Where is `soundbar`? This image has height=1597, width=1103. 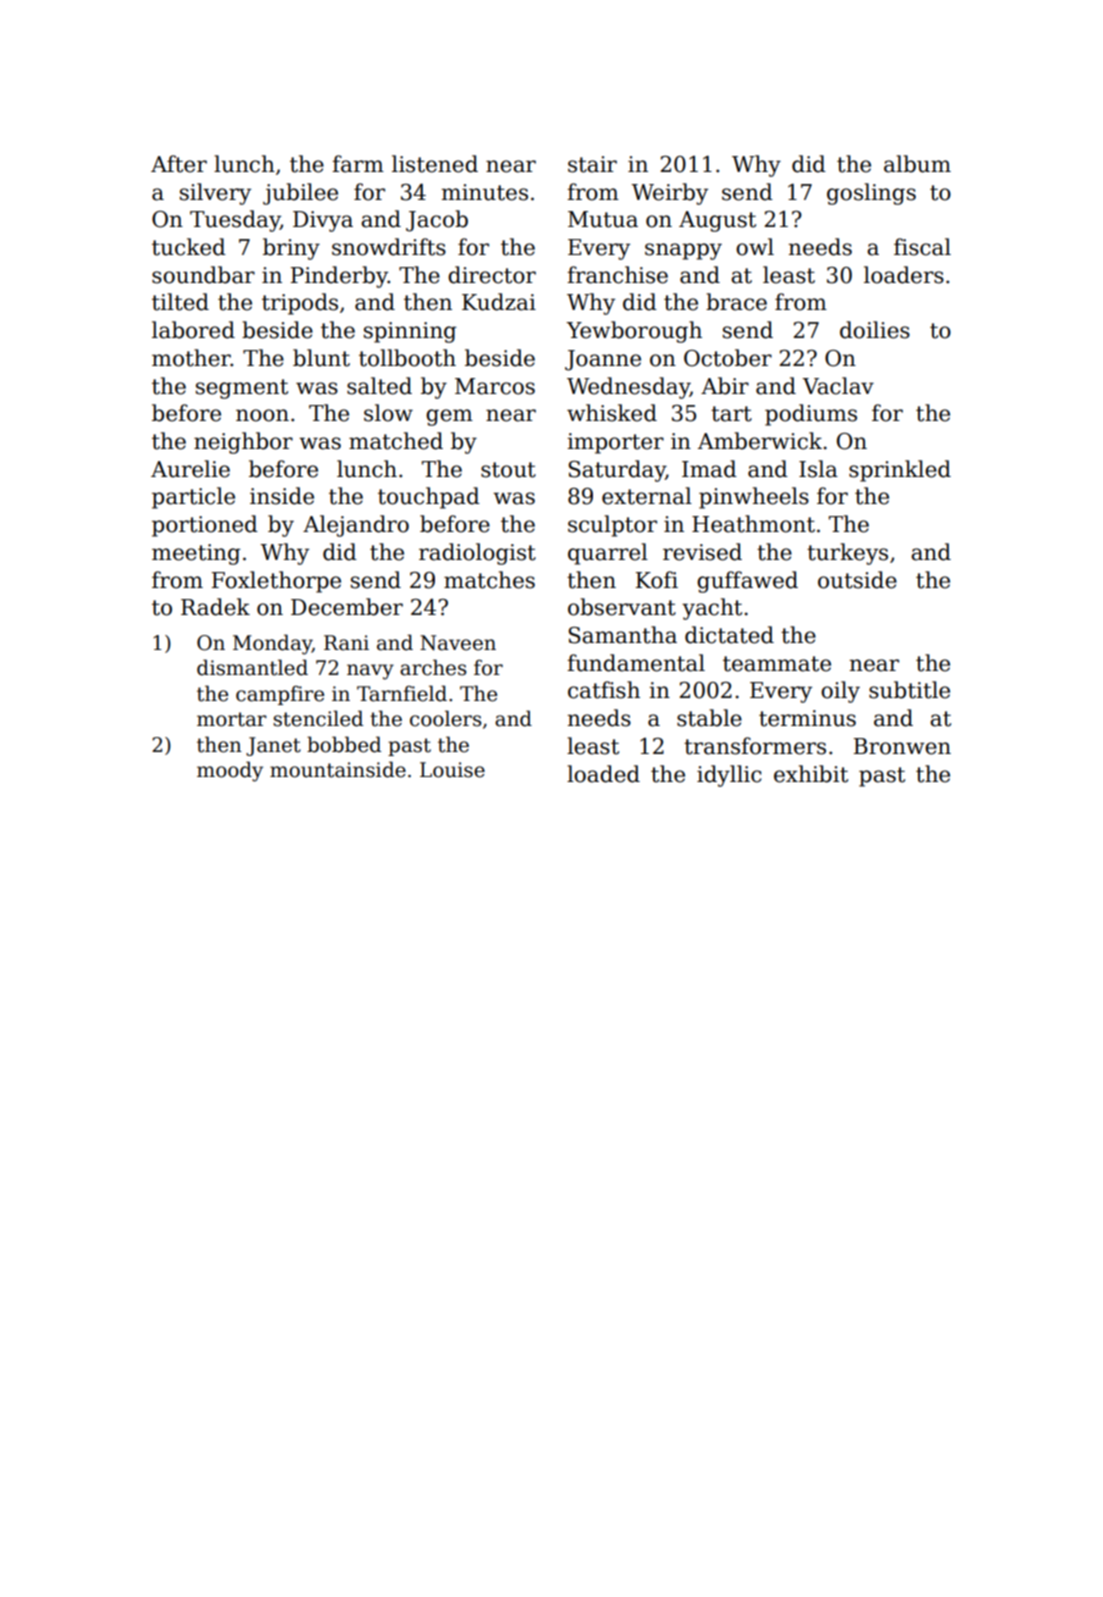 soundbar is located at coordinates (203, 275).
